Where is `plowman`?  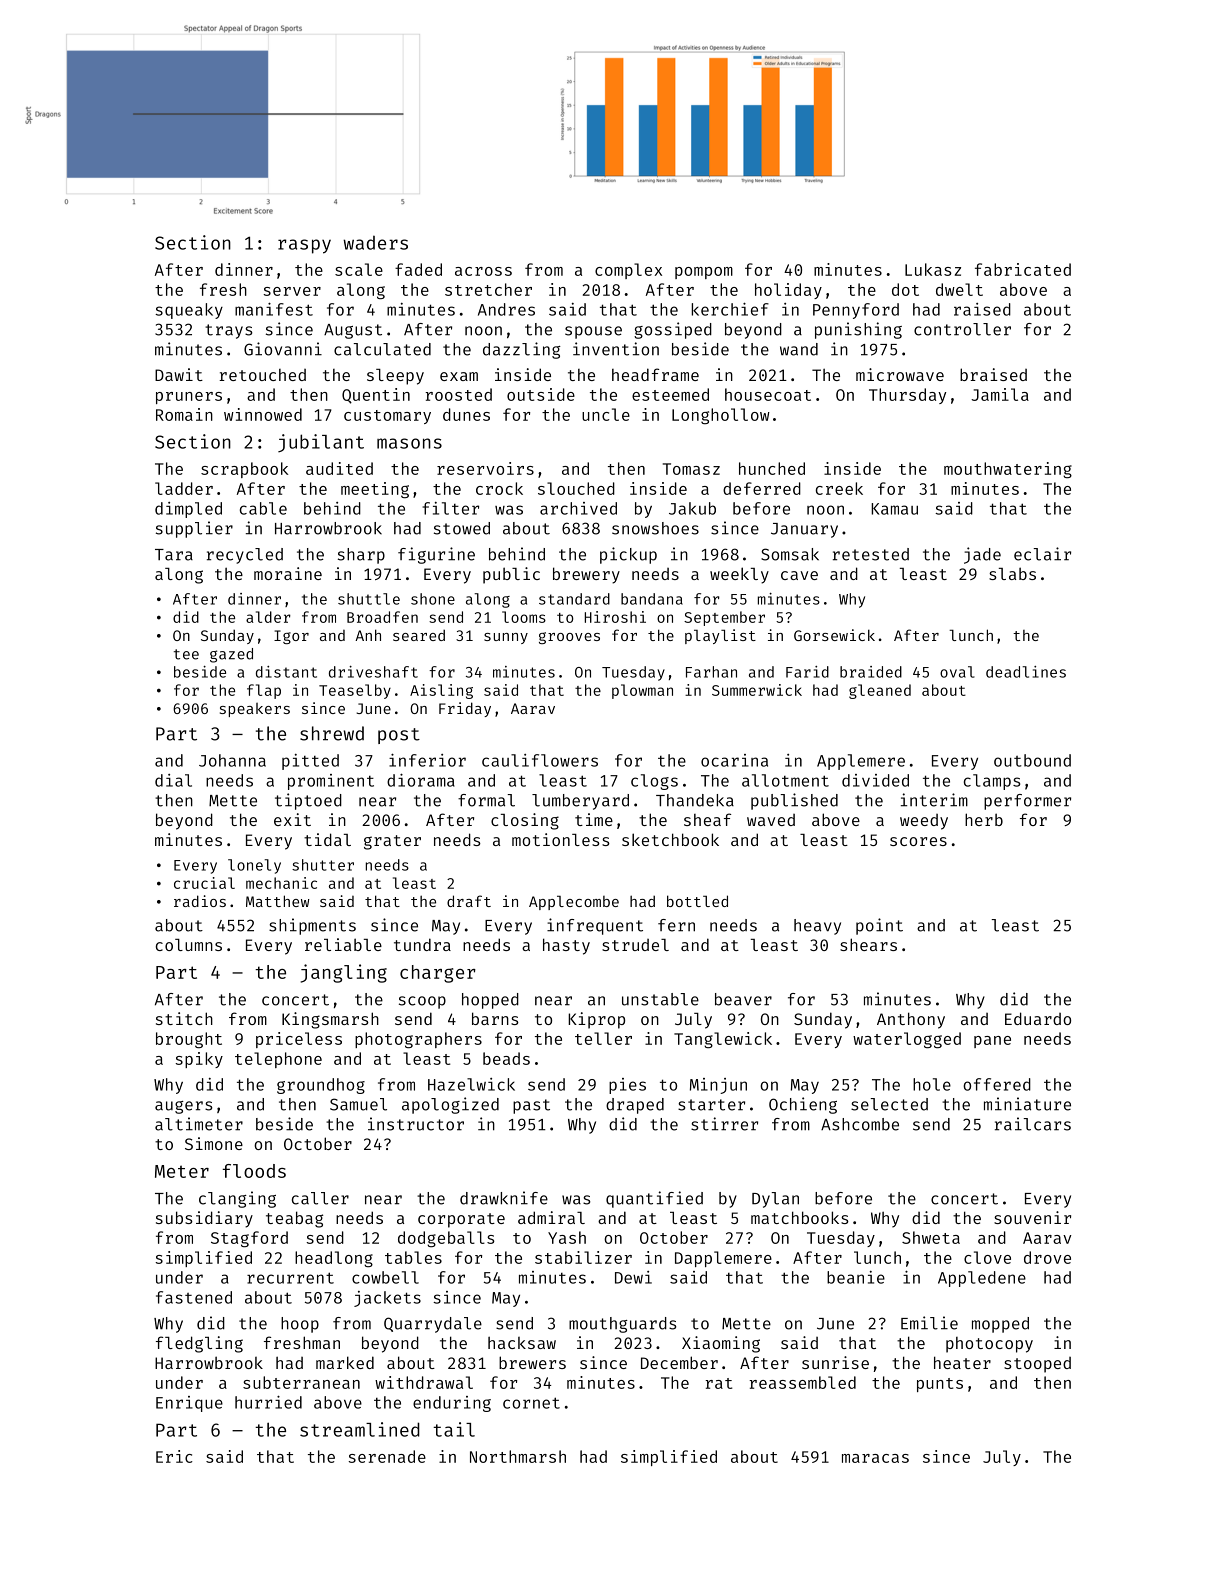
plowman is located at coordinates (642, 691).
